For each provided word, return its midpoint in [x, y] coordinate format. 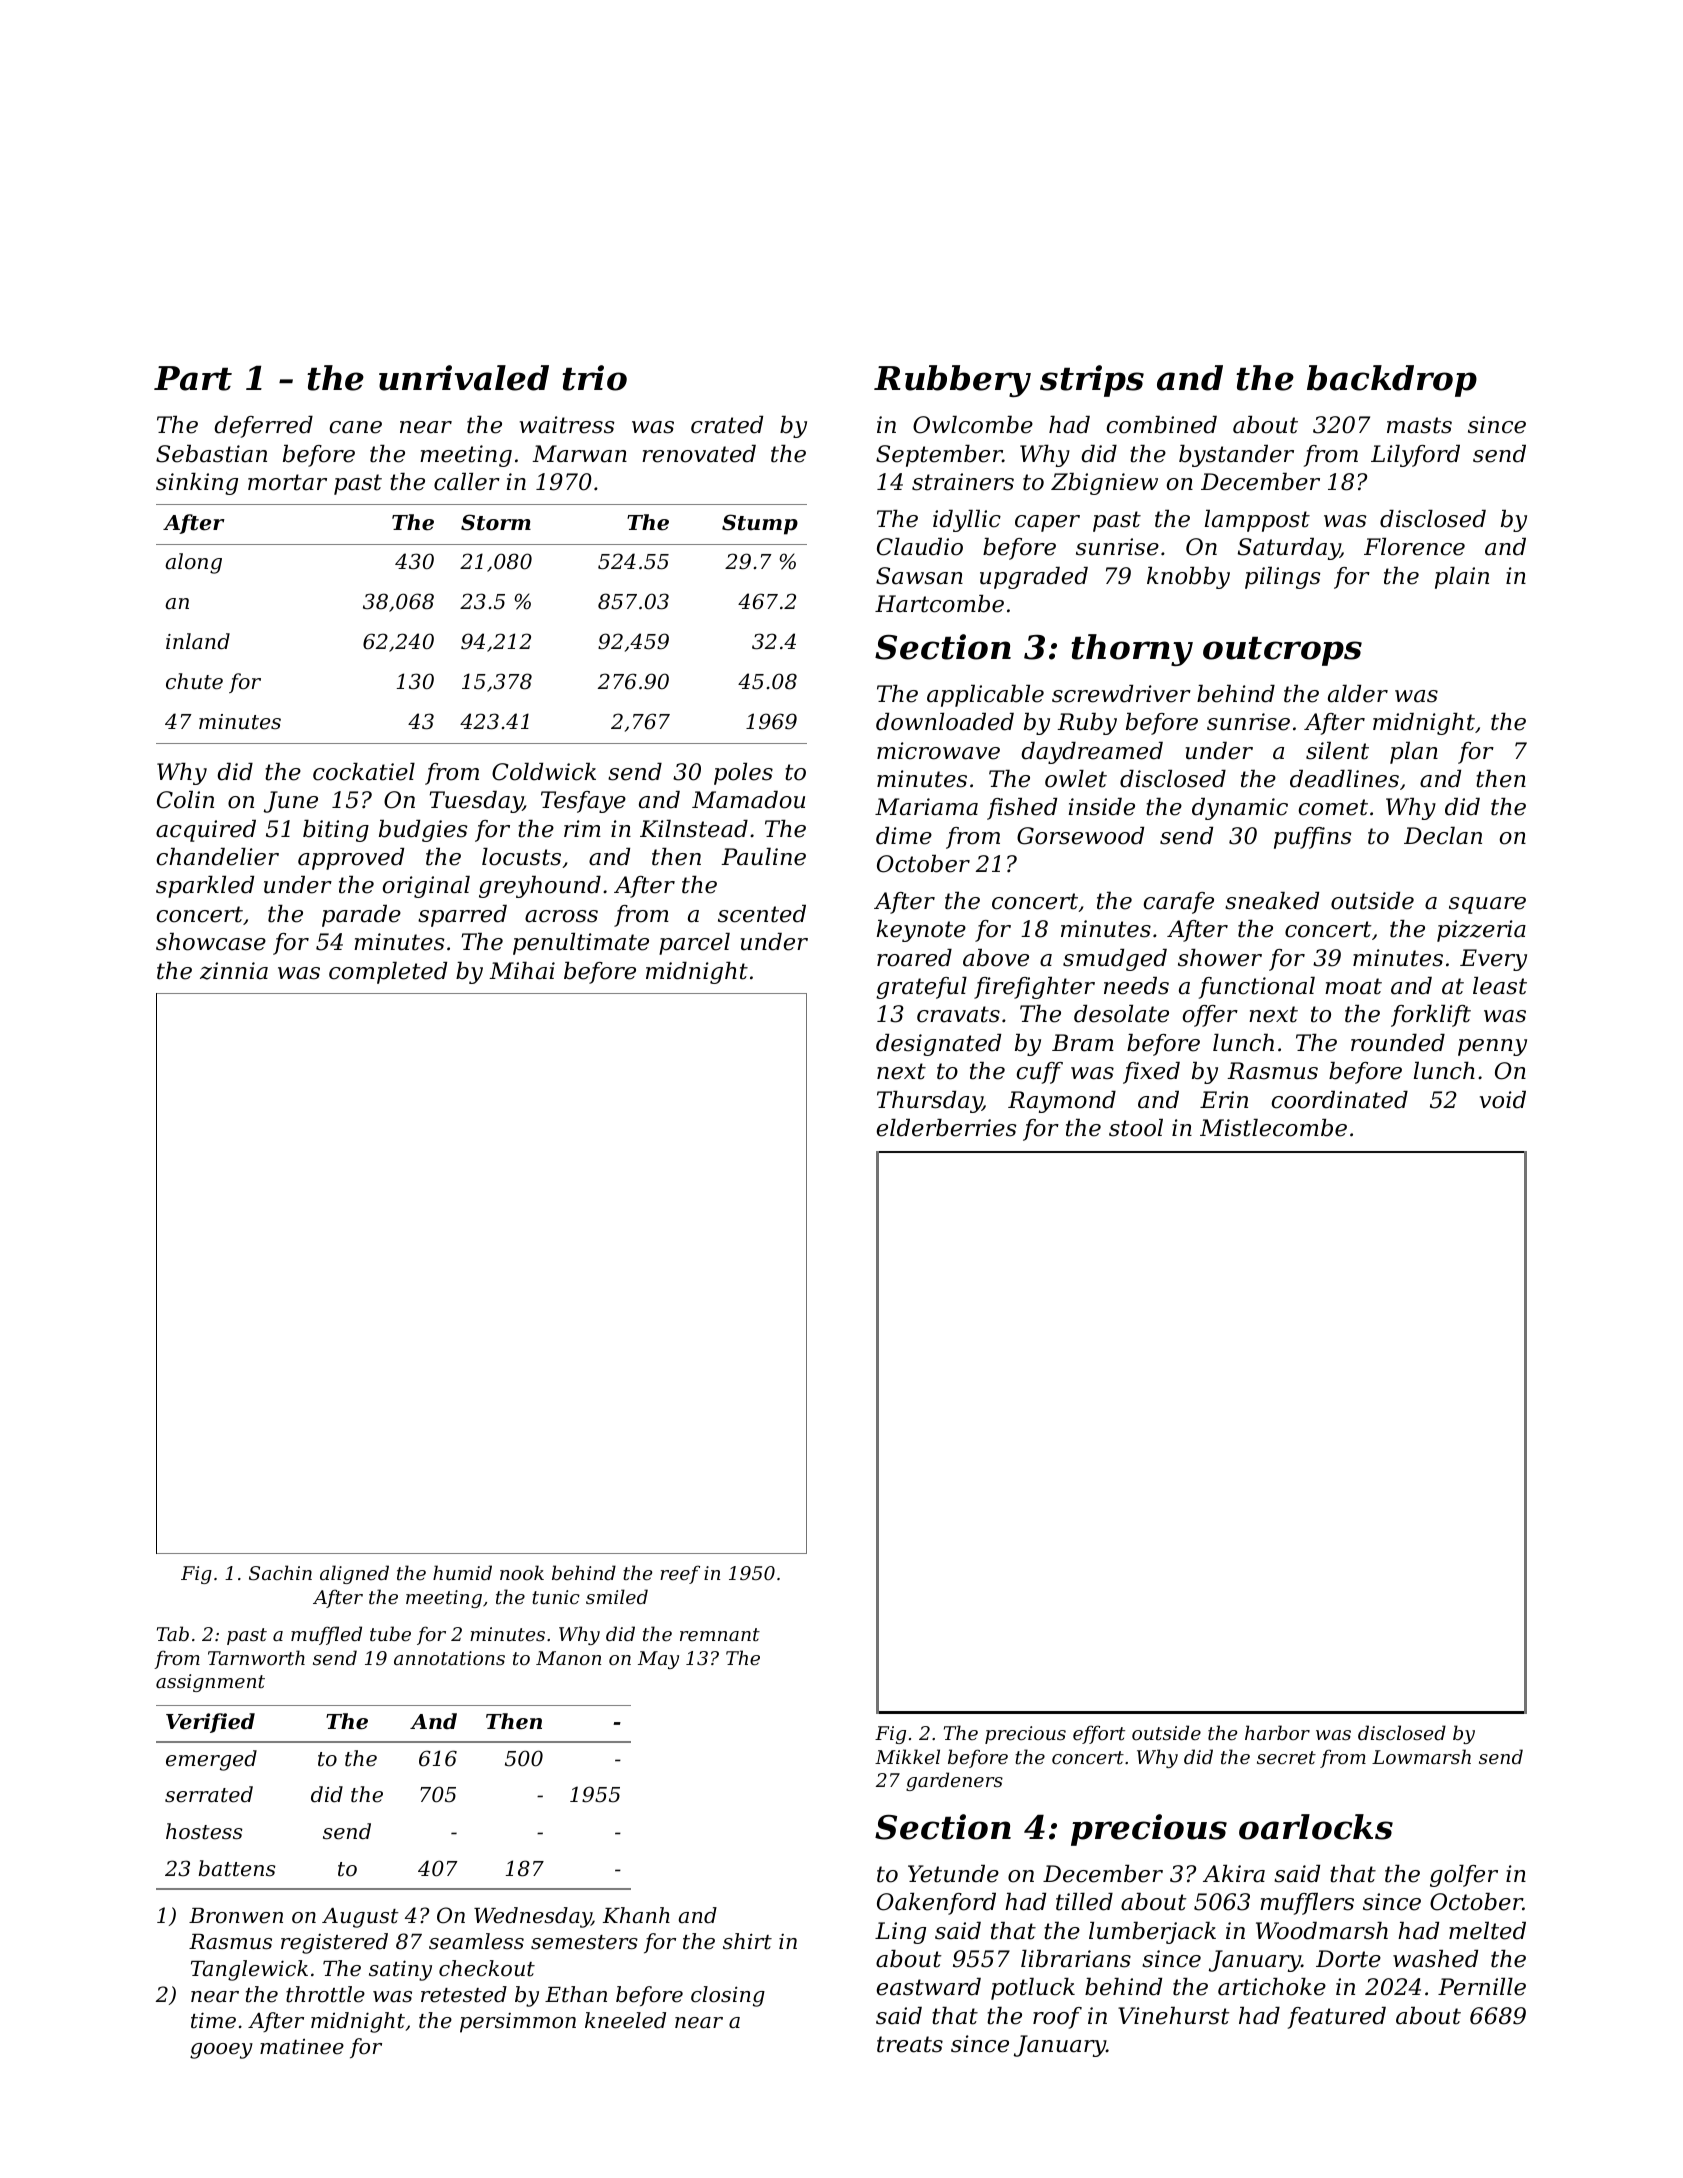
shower [1220, 958]
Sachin [280, 1572]
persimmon [518, 2023]
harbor [1277, 1732]
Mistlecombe [1273, 1128]
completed [388, 973]
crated [727, 425]
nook [522, 1572]
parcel [694, 944]
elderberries [946, 1128]
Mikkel [907, 1756]
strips [1092, 381]
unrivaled [464, 378]
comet [1333, 807]
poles [743, 774]
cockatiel [364, 772]
